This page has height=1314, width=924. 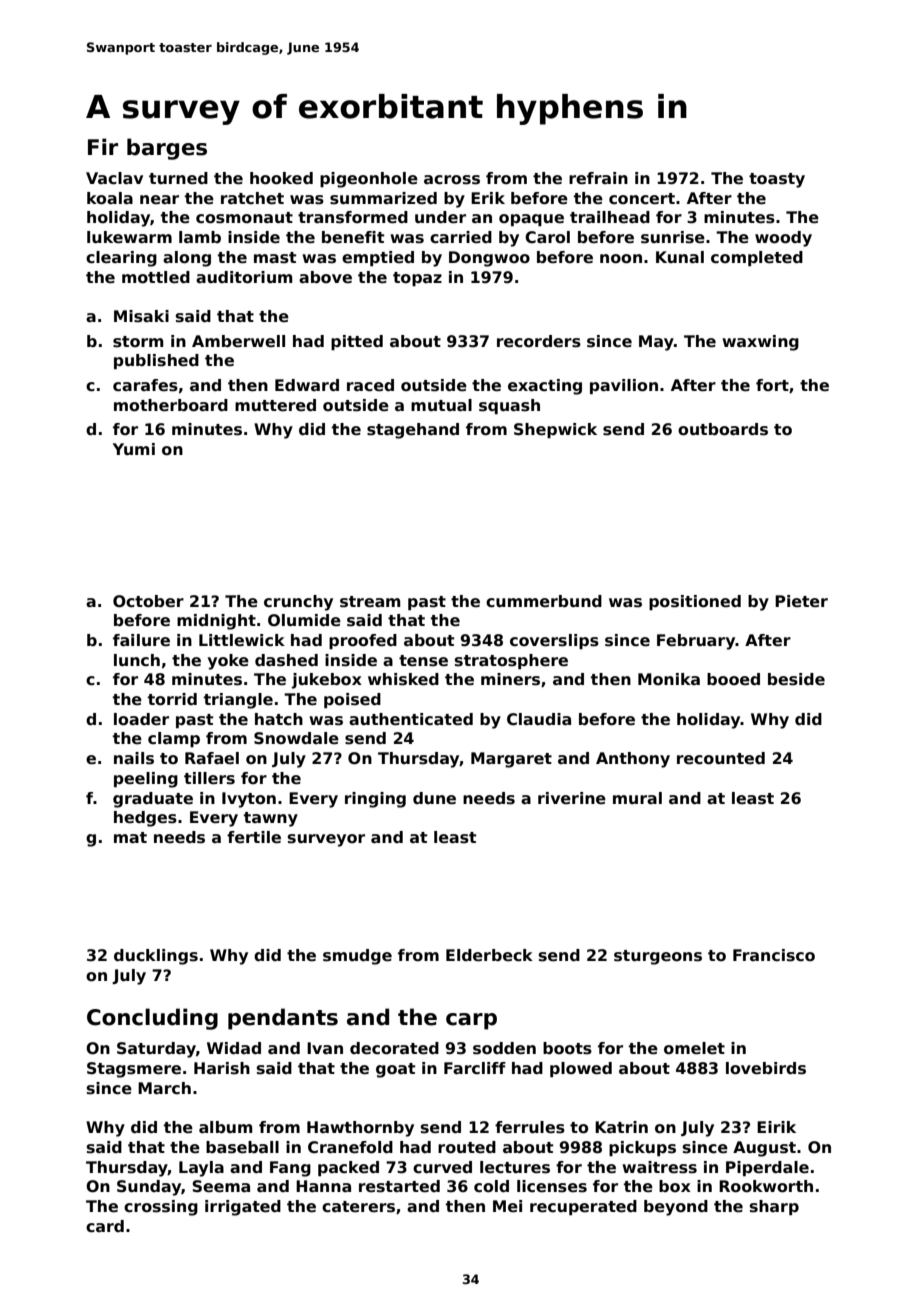 I want to click on topaz, so click(x=417, y=279).
